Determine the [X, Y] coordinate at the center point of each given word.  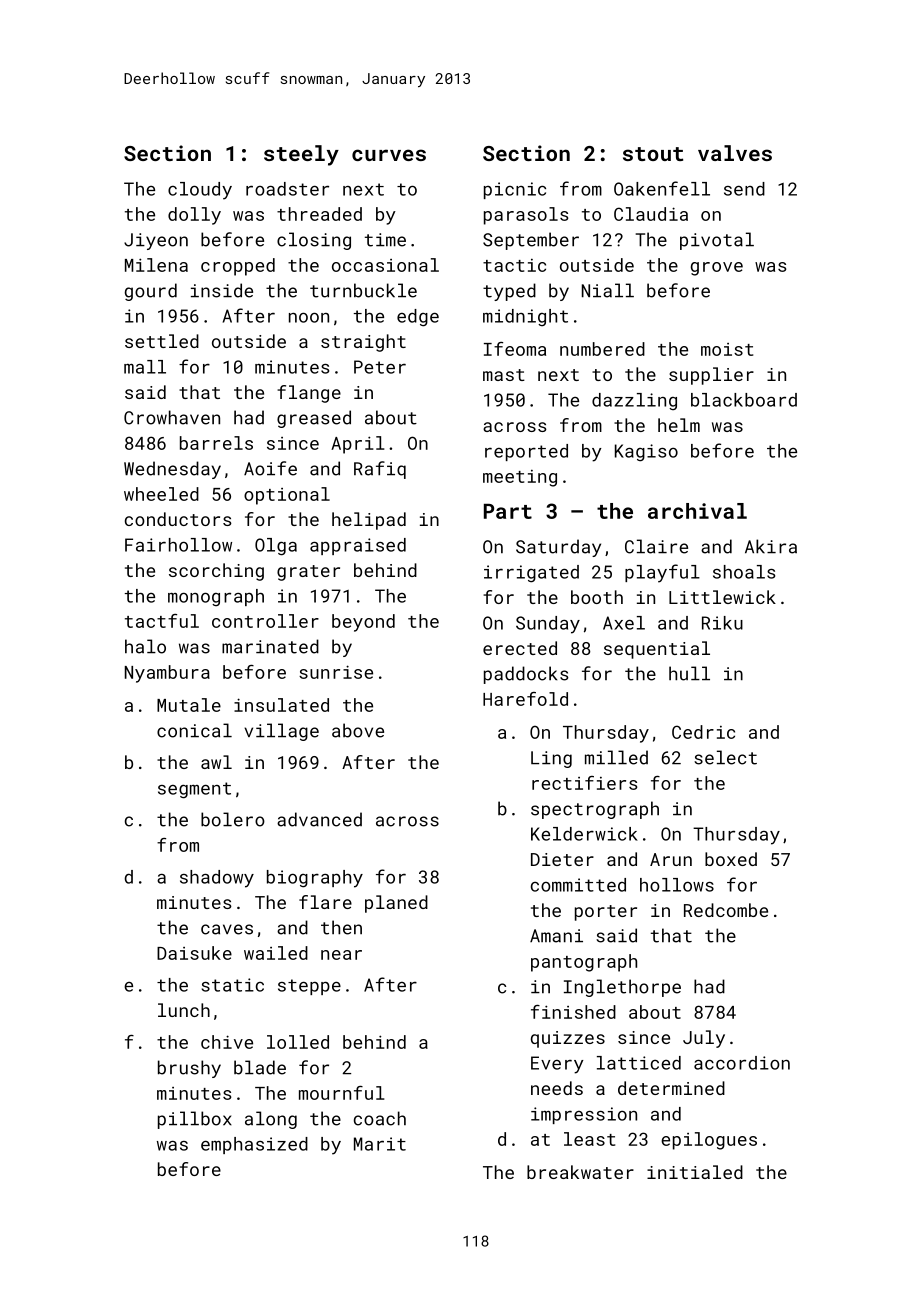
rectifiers [584, 783]
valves [735, 153]
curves [389, 155]
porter [606, 913]
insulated [281, 705]
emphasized [254, 1145]
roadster [287, 189]
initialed [695, 1172]
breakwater [580, 1172]
